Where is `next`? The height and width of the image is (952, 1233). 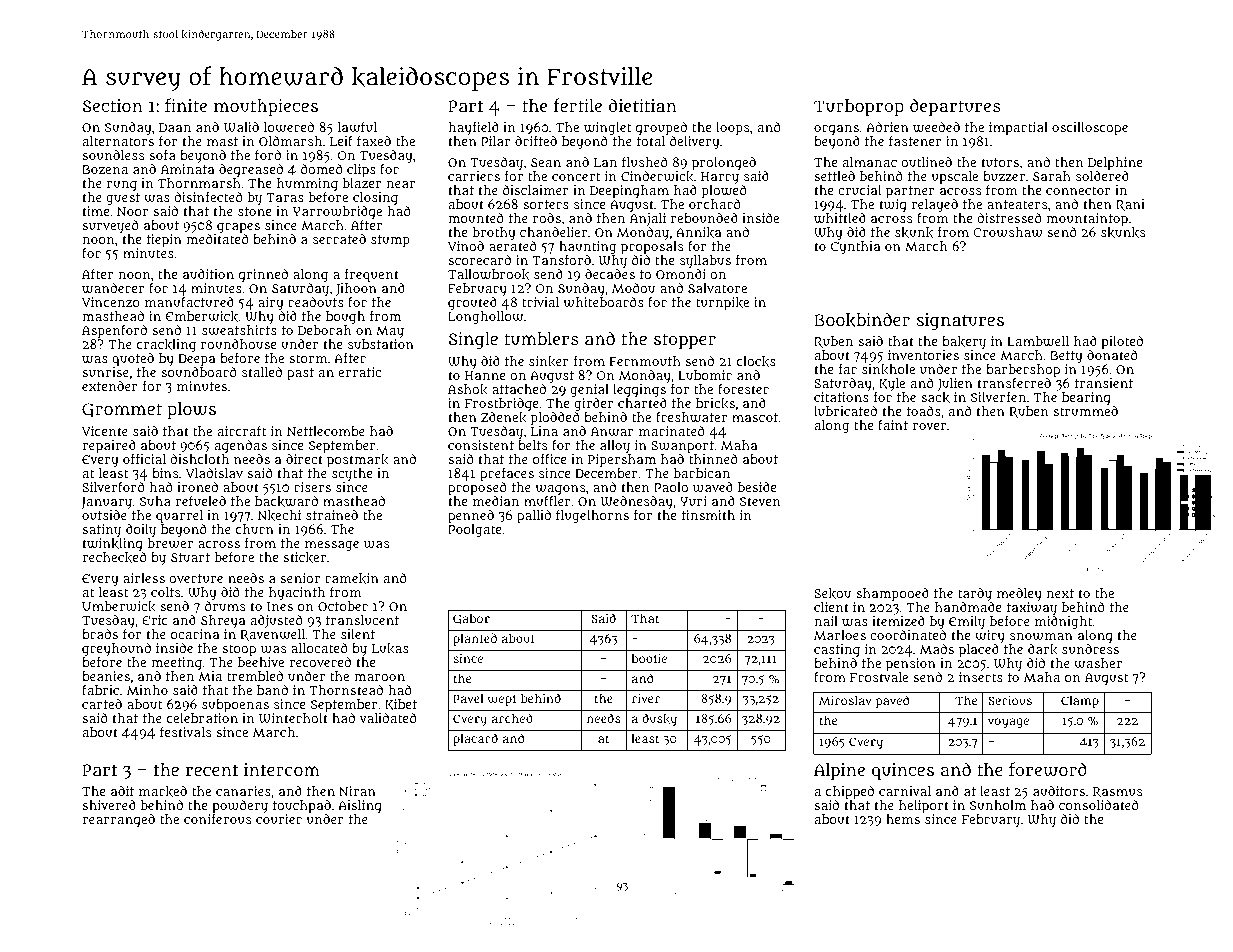 next is located at coordinates (1060, 593).
